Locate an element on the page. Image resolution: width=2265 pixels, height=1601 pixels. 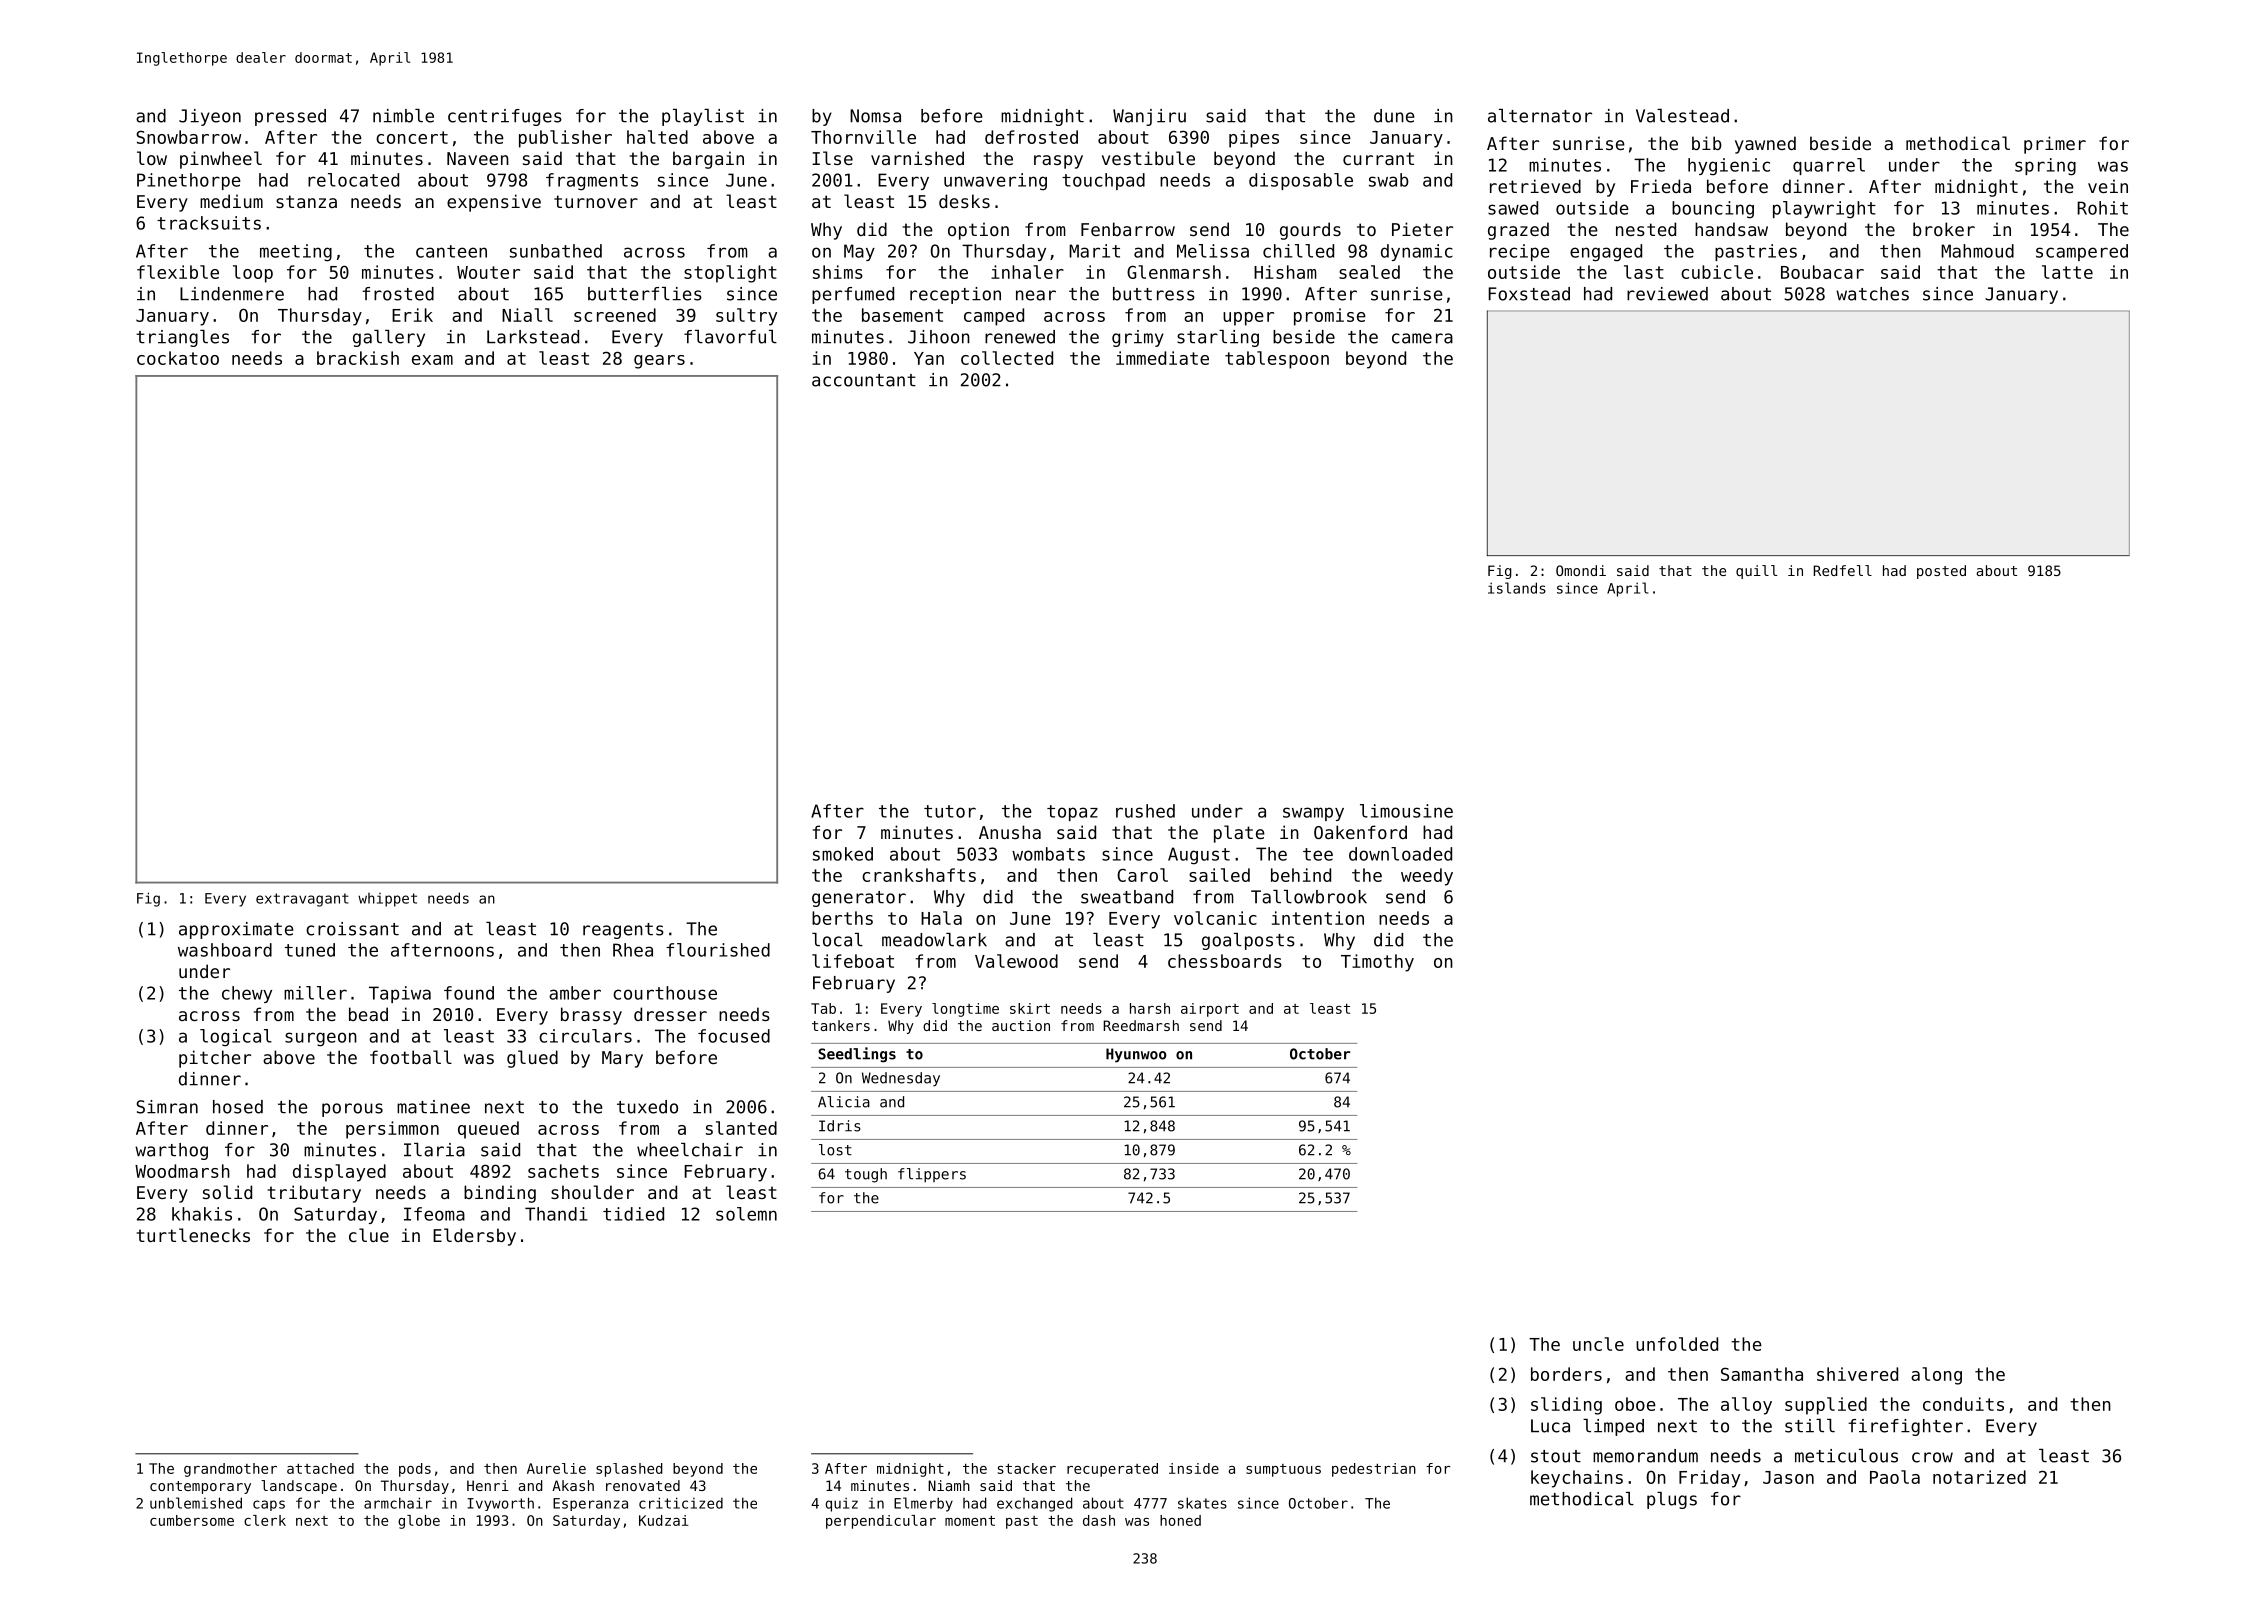
supplied is located at coordinates (1826, 1406).
